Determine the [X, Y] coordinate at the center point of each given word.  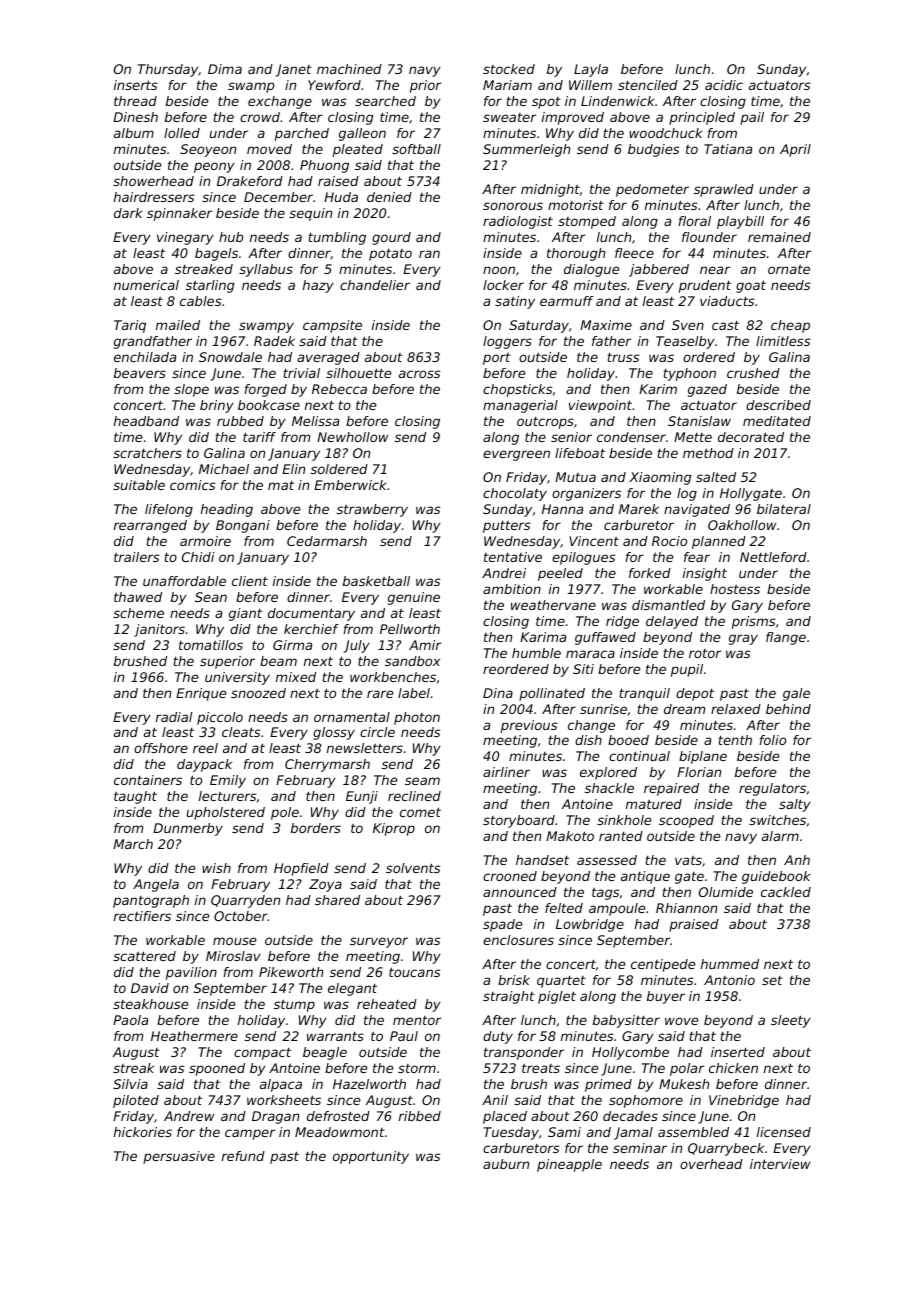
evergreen [516, 455]
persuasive [179, 1157]
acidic [724, 85]
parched [302, 134]
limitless [783, 341]
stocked [509, 69]
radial [174, 717]
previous [529, 726]
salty [795, 805]
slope [191, 390]
